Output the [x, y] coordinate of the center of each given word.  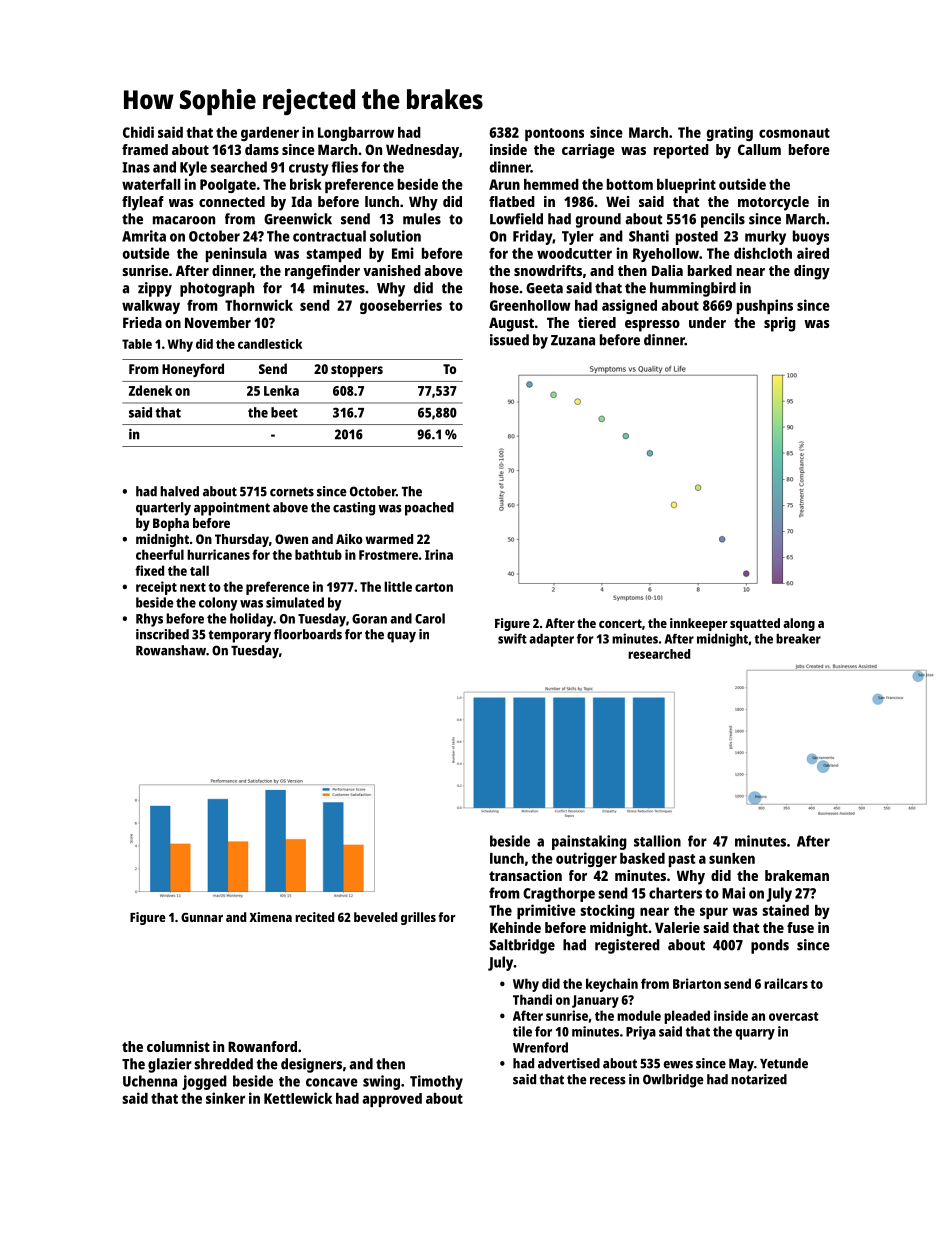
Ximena [270, 917]
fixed [149, 570]
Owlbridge [673, 1081]
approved [392, 1100]
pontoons [554, 134]
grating [730, 133]
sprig [780, 324]
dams [262, 149]
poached [429, 509]
